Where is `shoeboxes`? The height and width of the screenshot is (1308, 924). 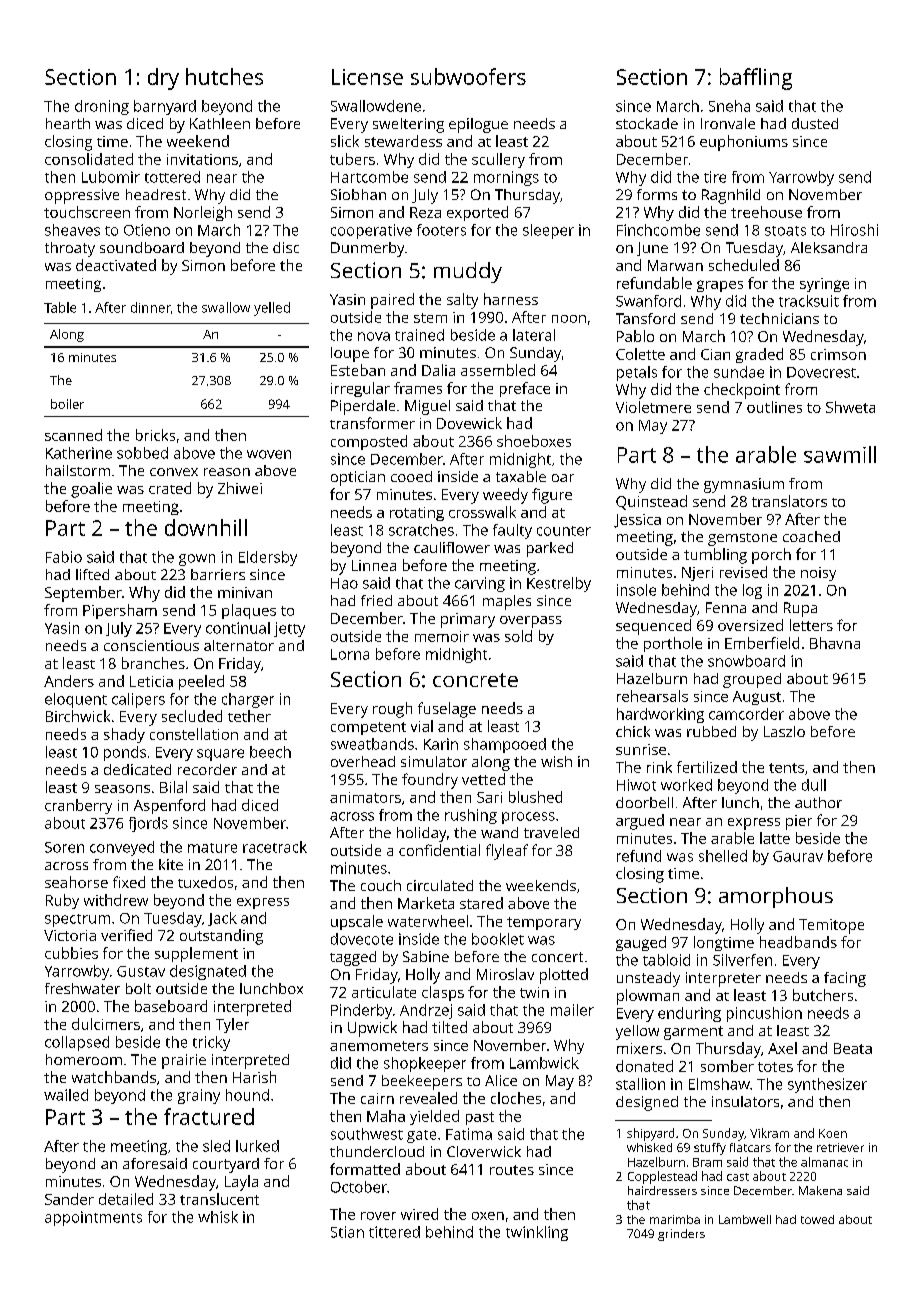 shoeboxes is located at coordinates (534, 441).
